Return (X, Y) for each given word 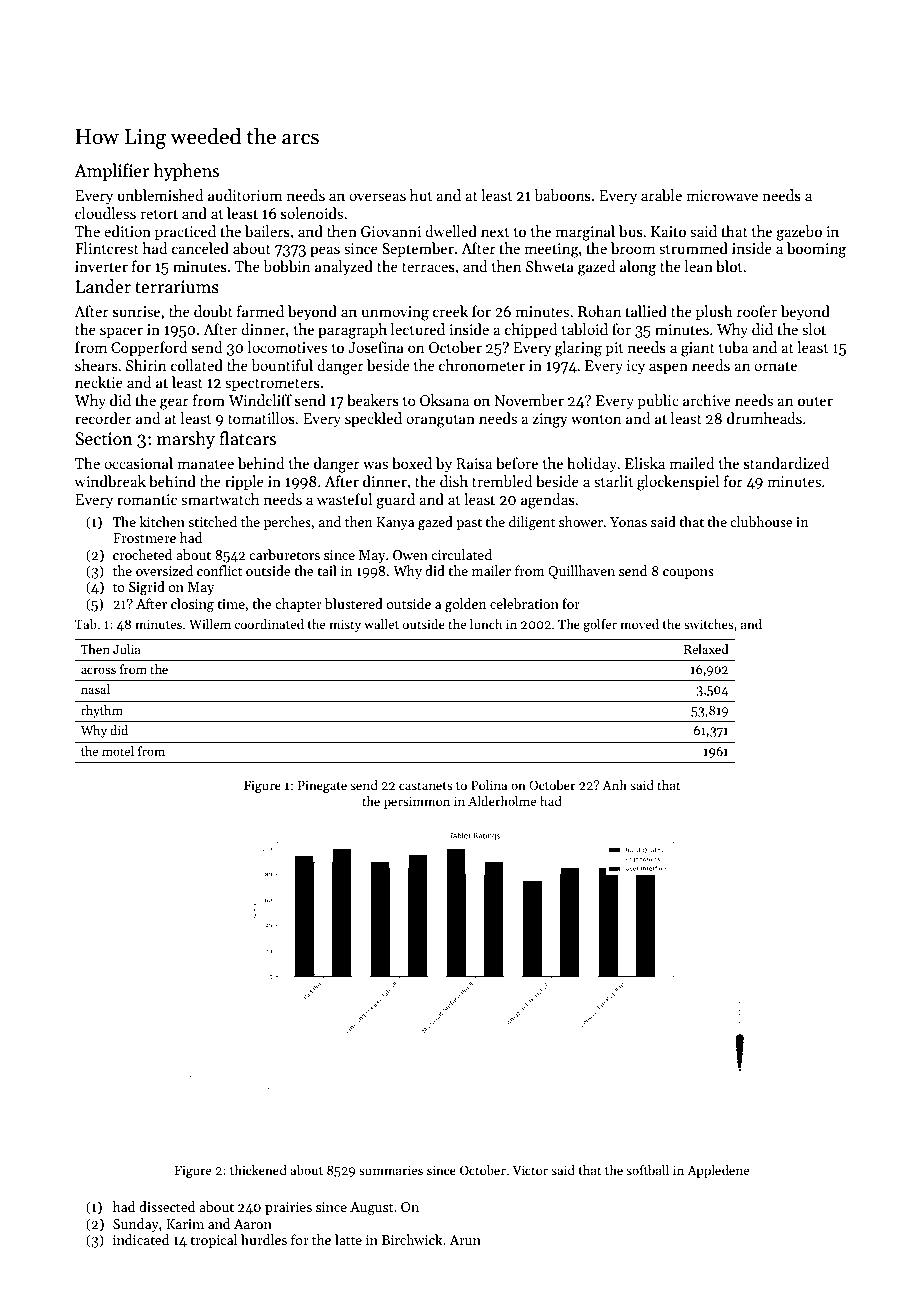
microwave (722, 195)
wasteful (344, 499)
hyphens (186, 172)
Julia (127, 649)
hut (421, 195)
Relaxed (706, 649)
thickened (258, 1170)
